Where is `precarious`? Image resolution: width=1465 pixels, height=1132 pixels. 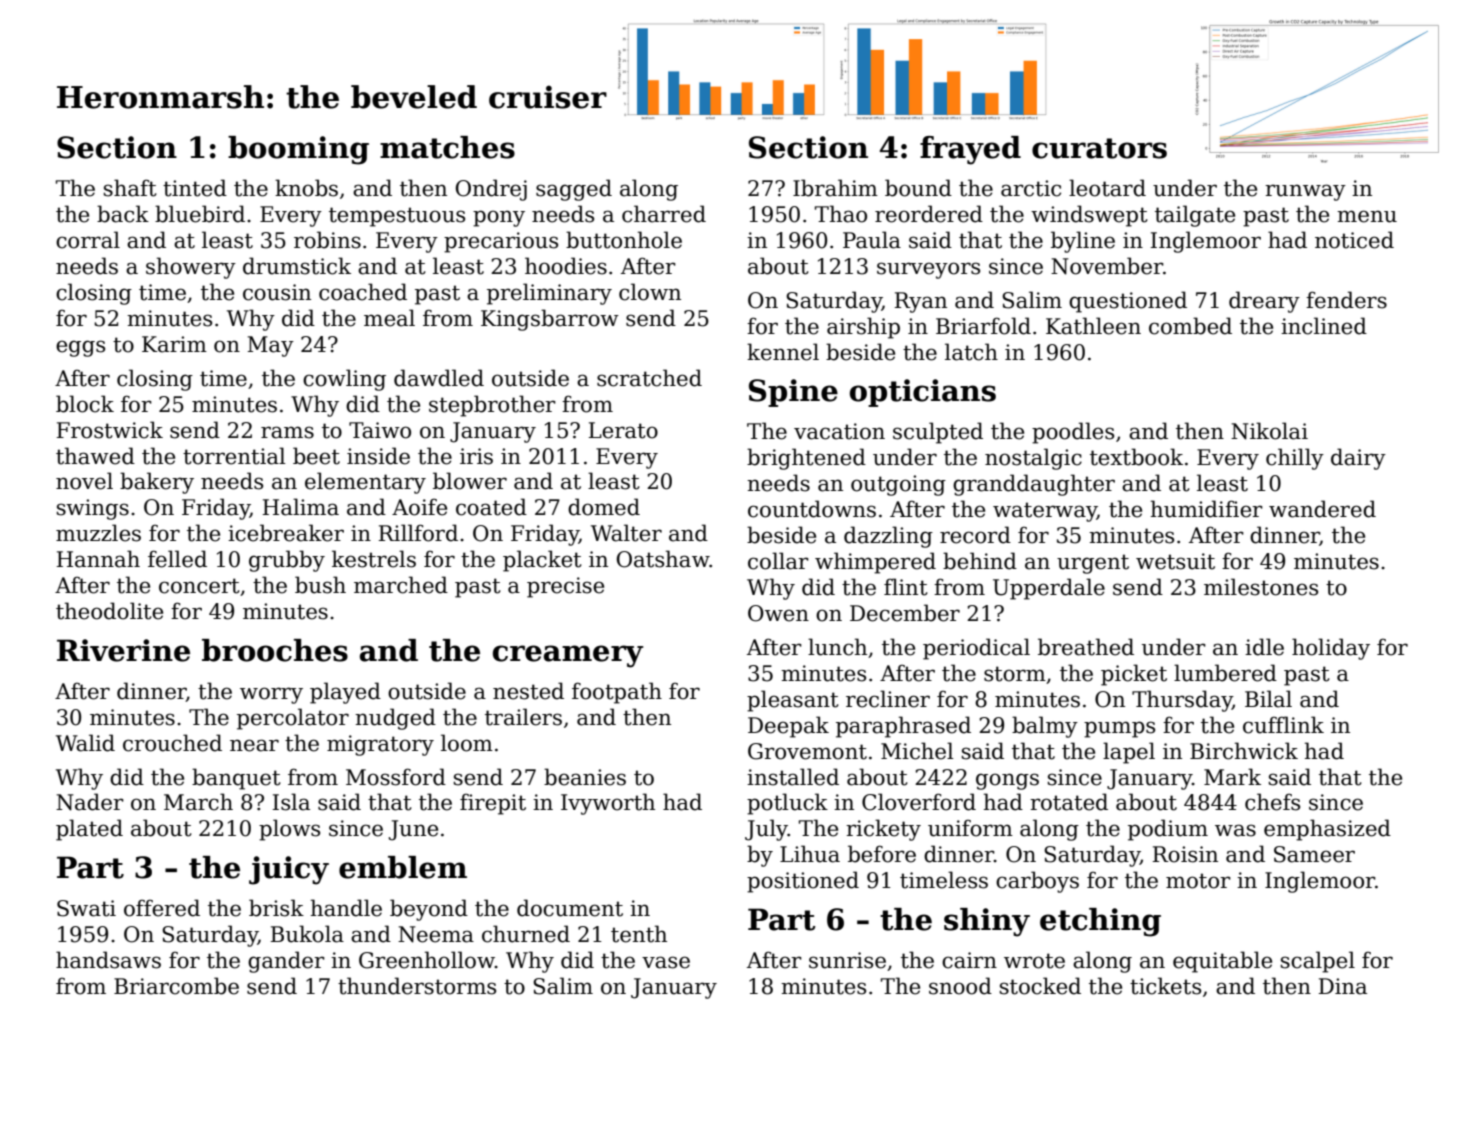
precarious is located at coordinates (501, 242).
